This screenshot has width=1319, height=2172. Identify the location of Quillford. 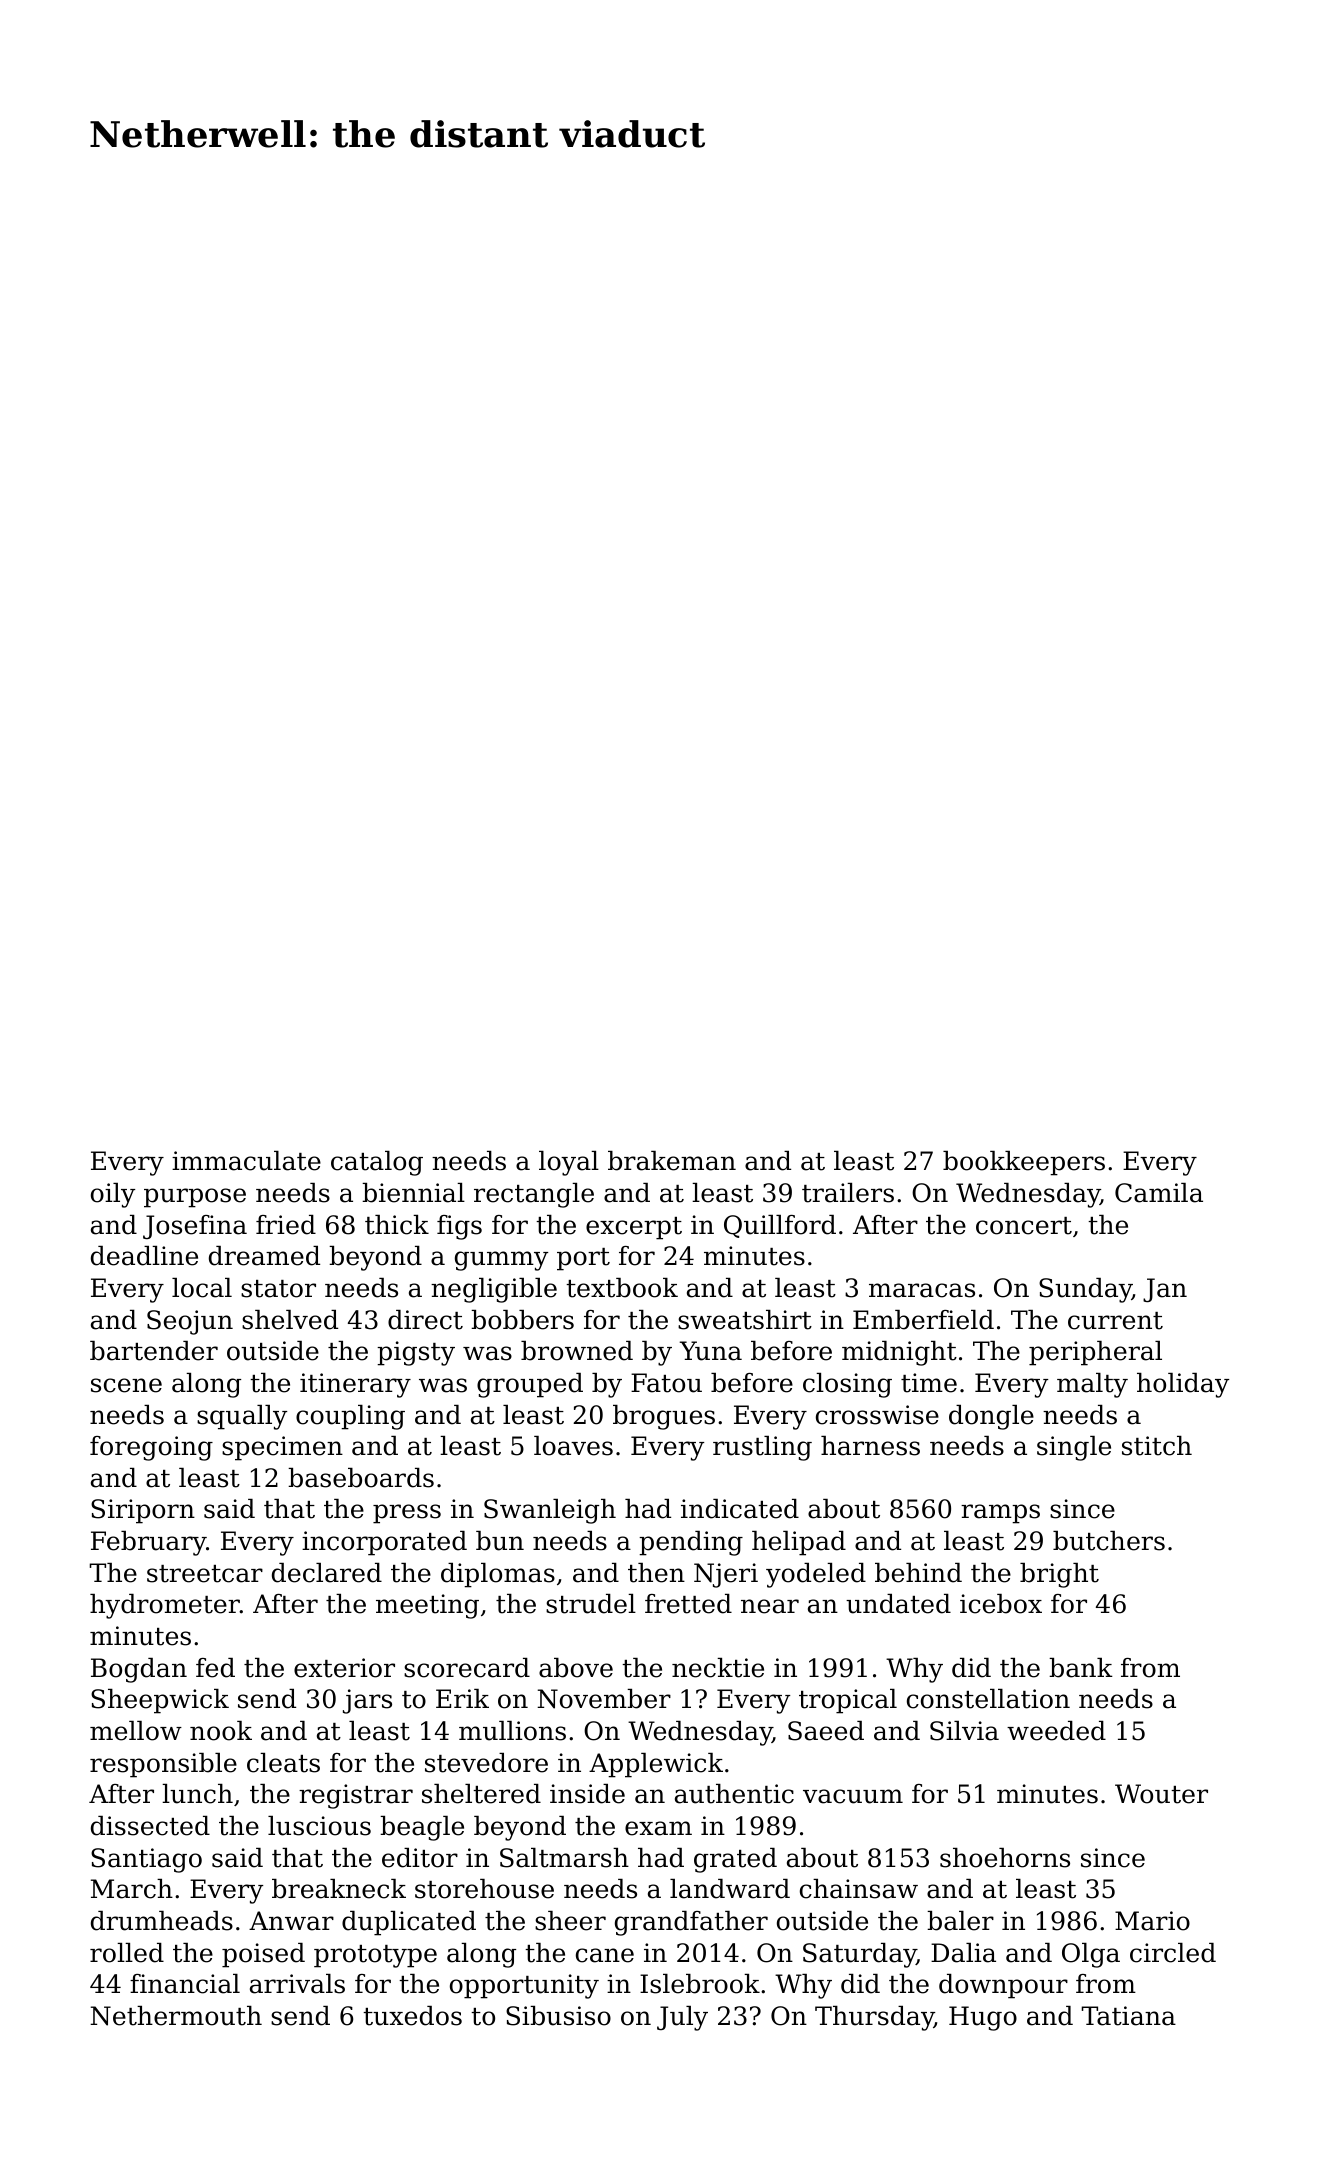
(780, 1226).
